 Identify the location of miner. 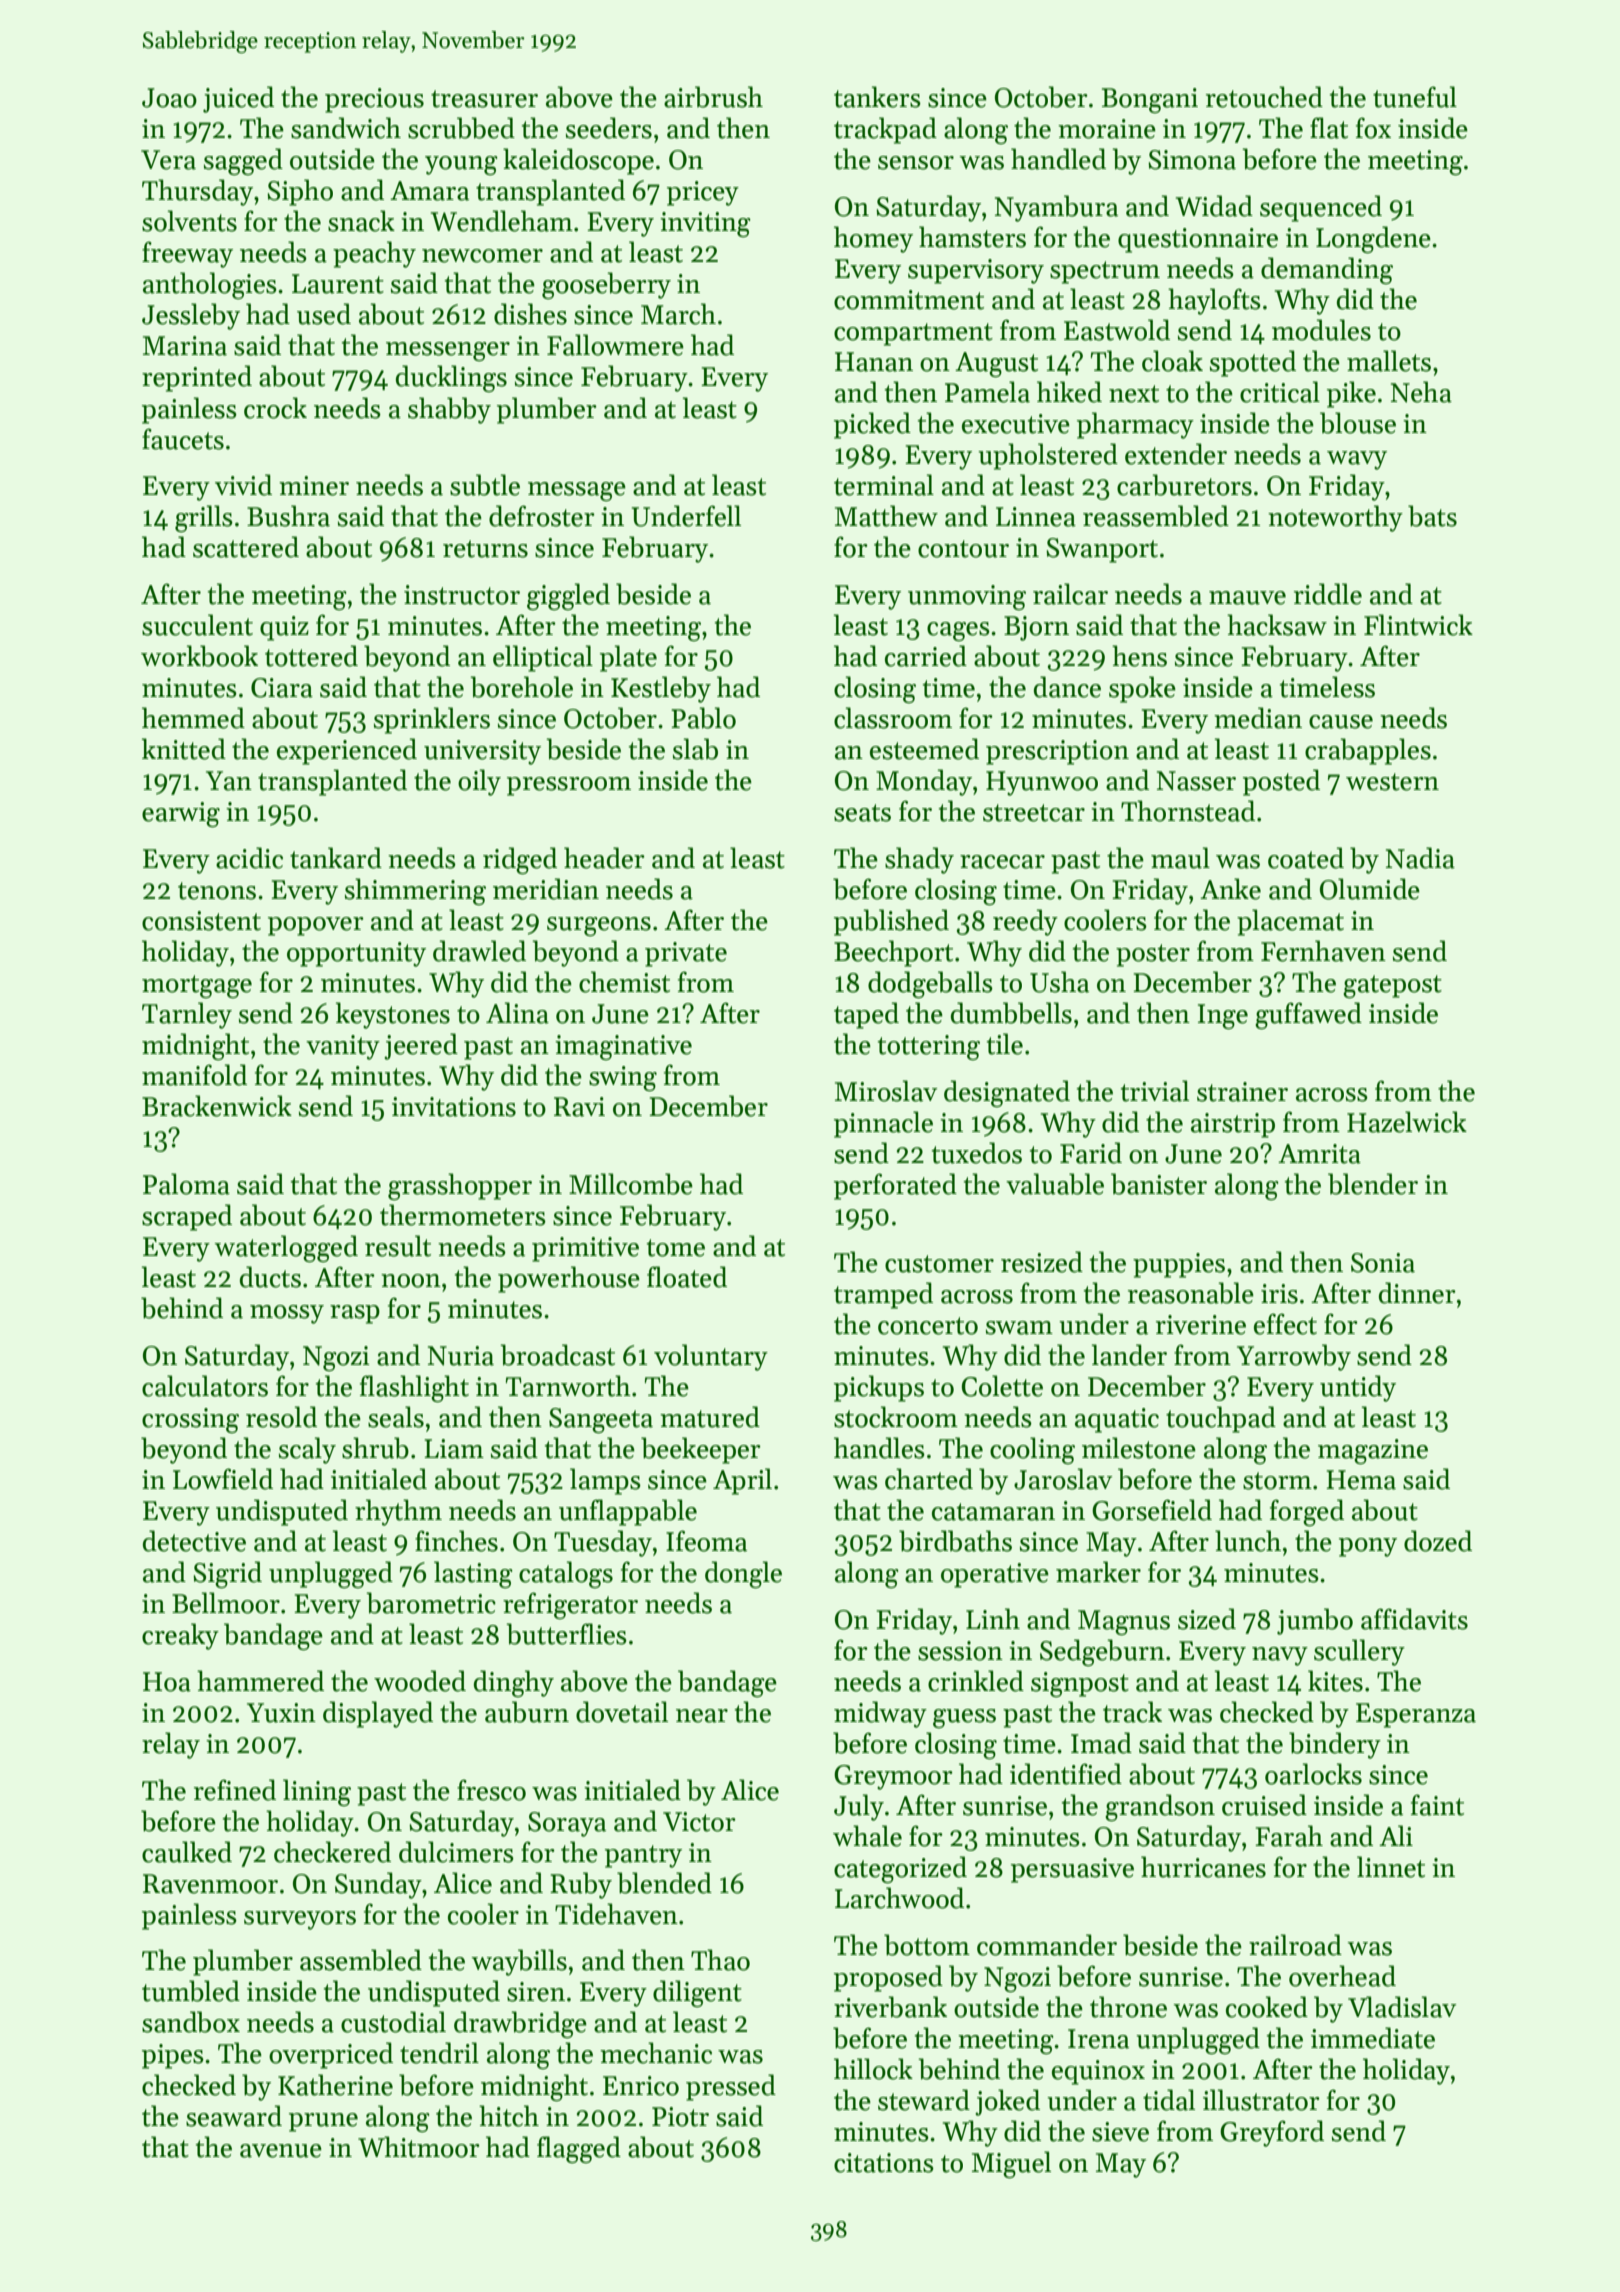
(314, 486).
